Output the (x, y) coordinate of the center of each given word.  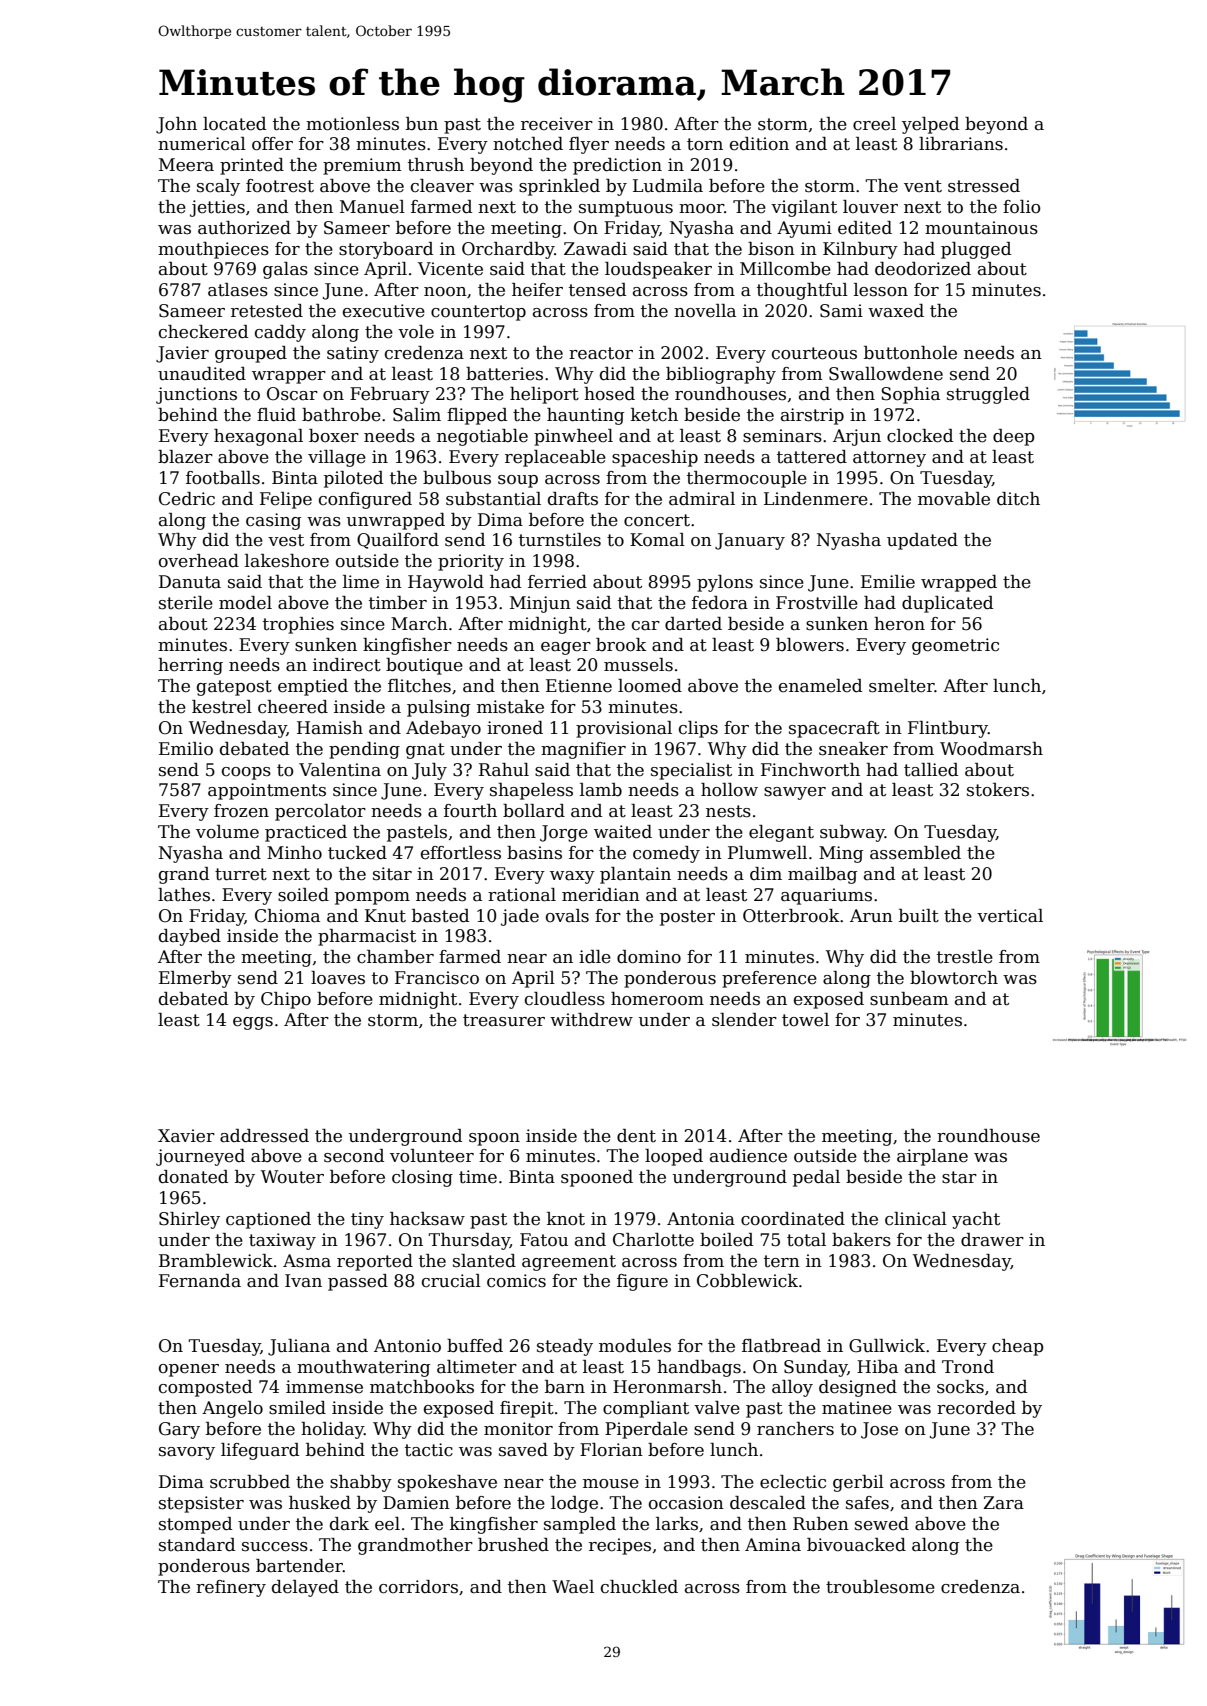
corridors (418, 1587)
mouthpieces (213, 250)
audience (748, 1156)
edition (759, 144)
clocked (920, 436)
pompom (372, 898)
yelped (930, 125)
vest (286, 540)
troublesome (880, 1587)
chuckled (639, 1587)
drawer (992, 1240)
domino (649, 957)
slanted (484, 1261)
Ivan (303, 1280)
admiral (702, 499)
